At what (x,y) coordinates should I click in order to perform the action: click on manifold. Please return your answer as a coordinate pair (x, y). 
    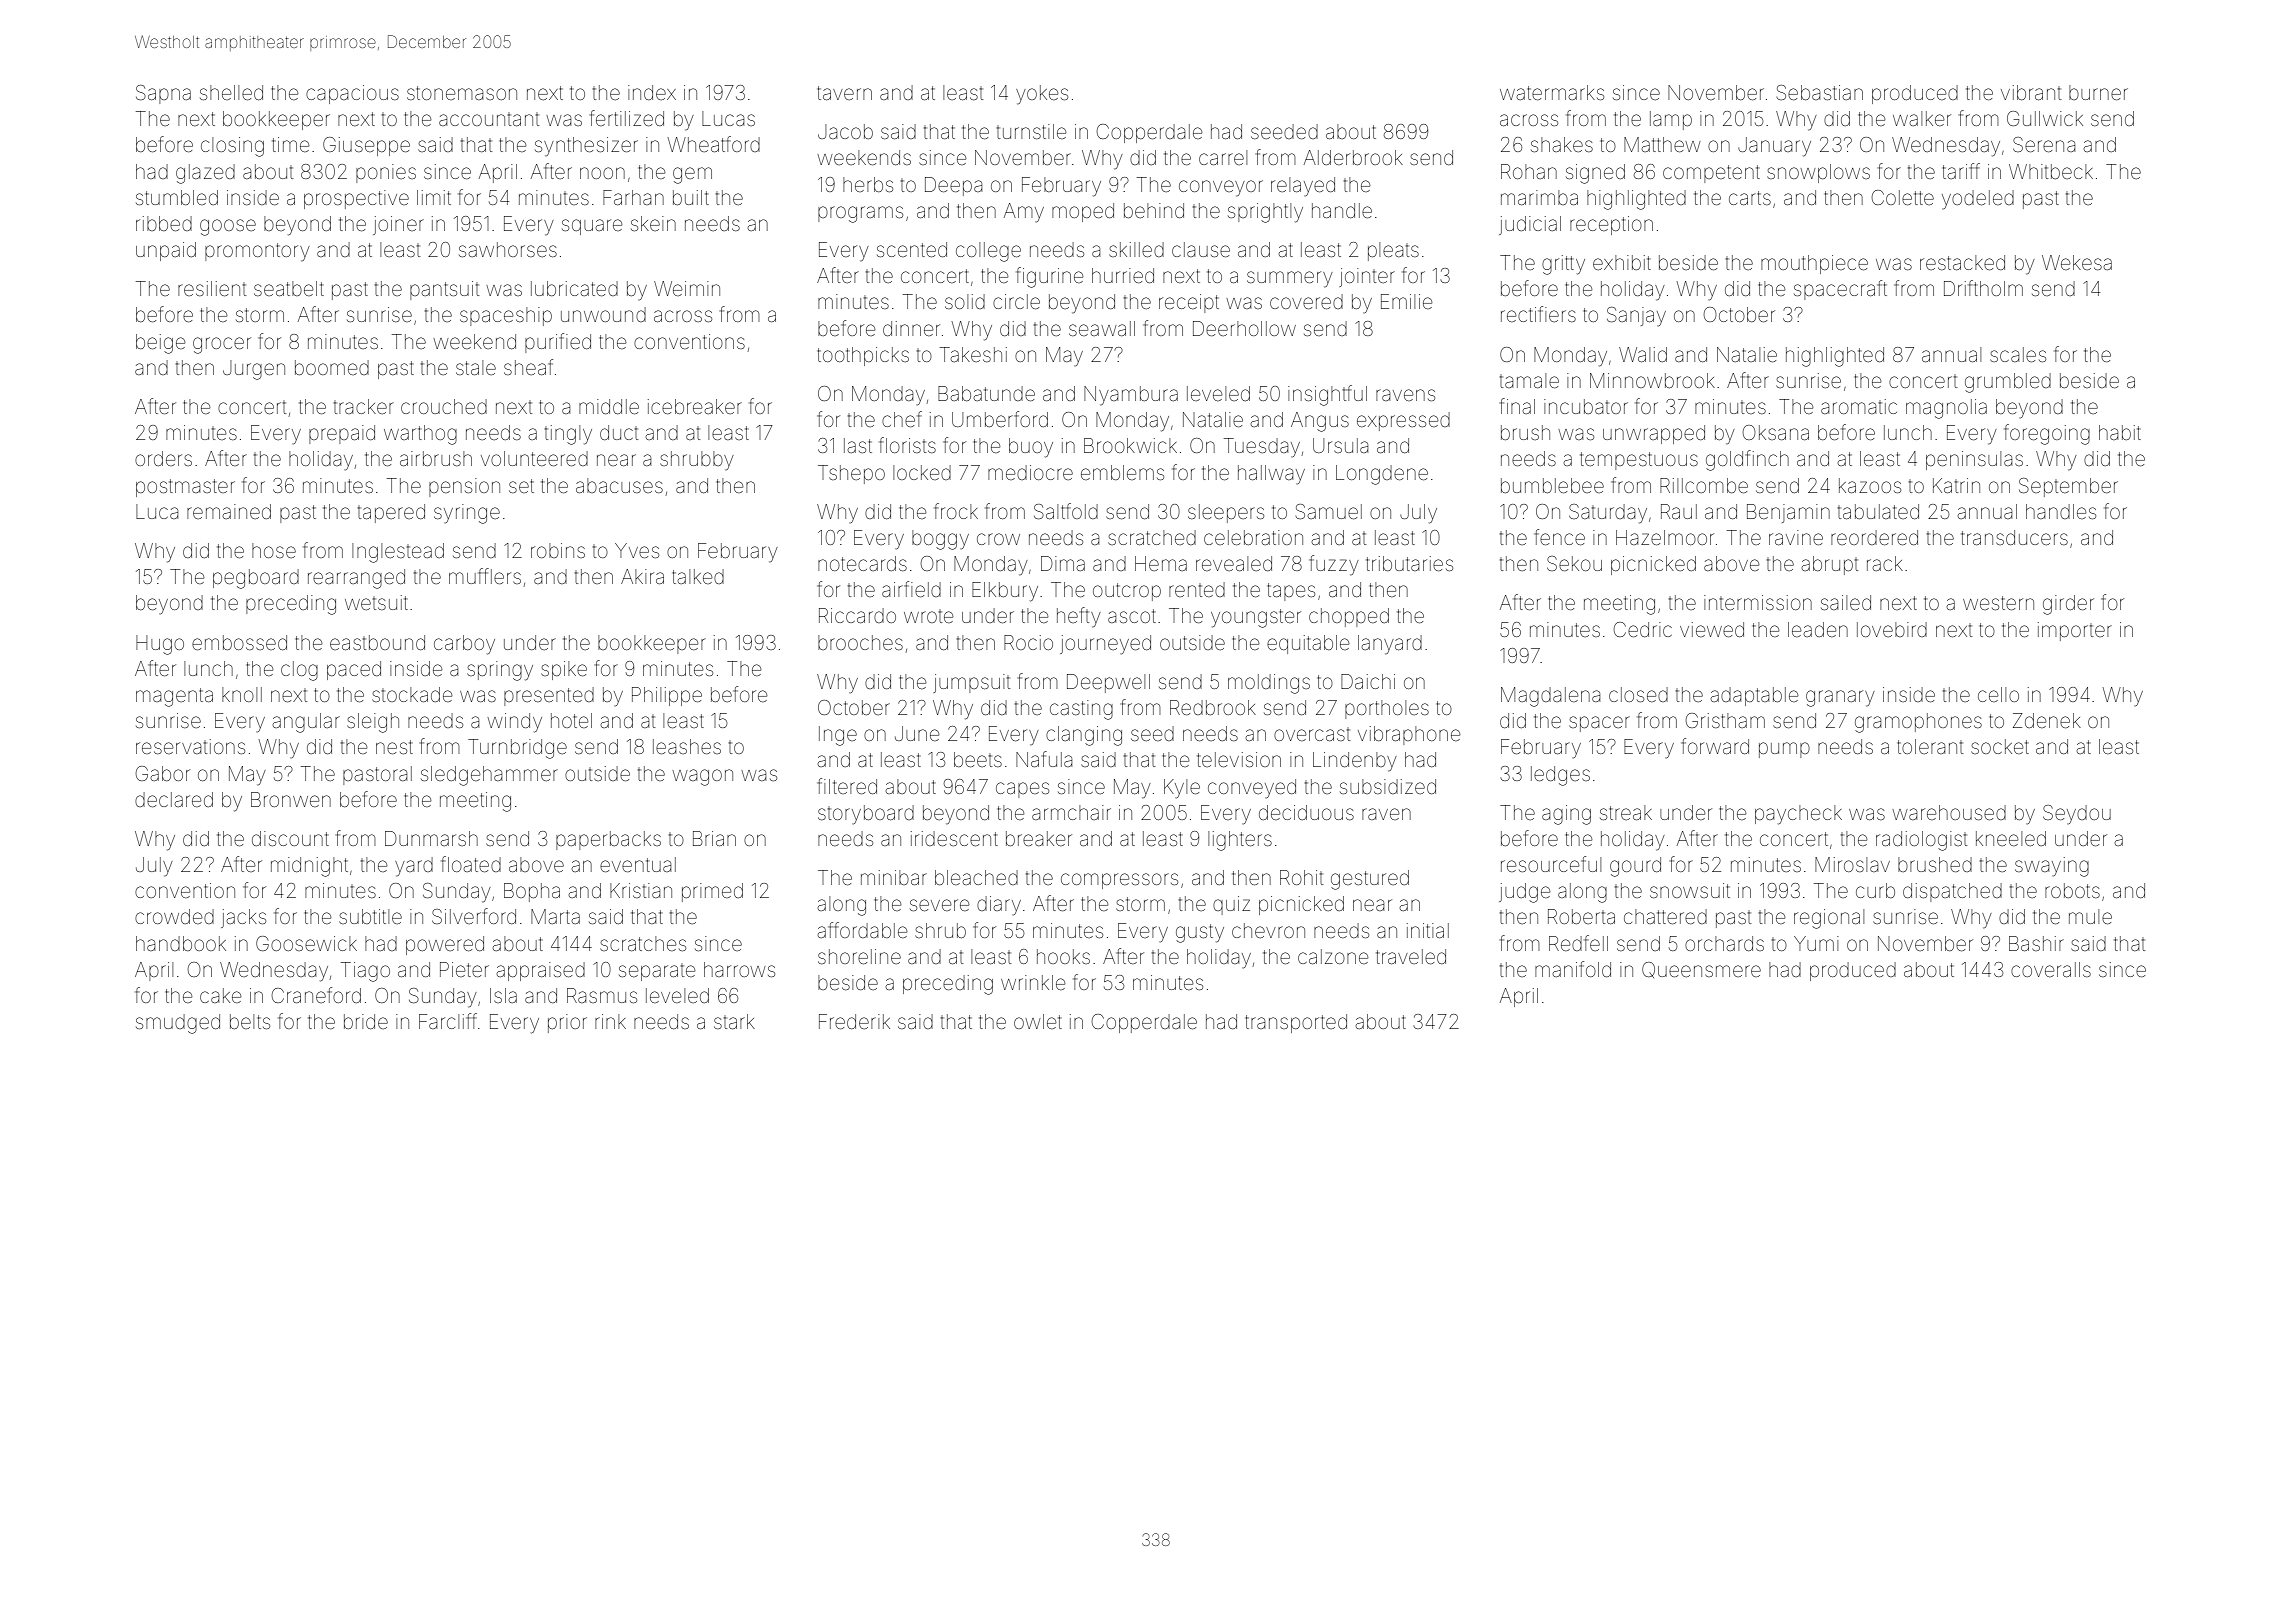
    Looking at the image, I should click on (1573, 969).
